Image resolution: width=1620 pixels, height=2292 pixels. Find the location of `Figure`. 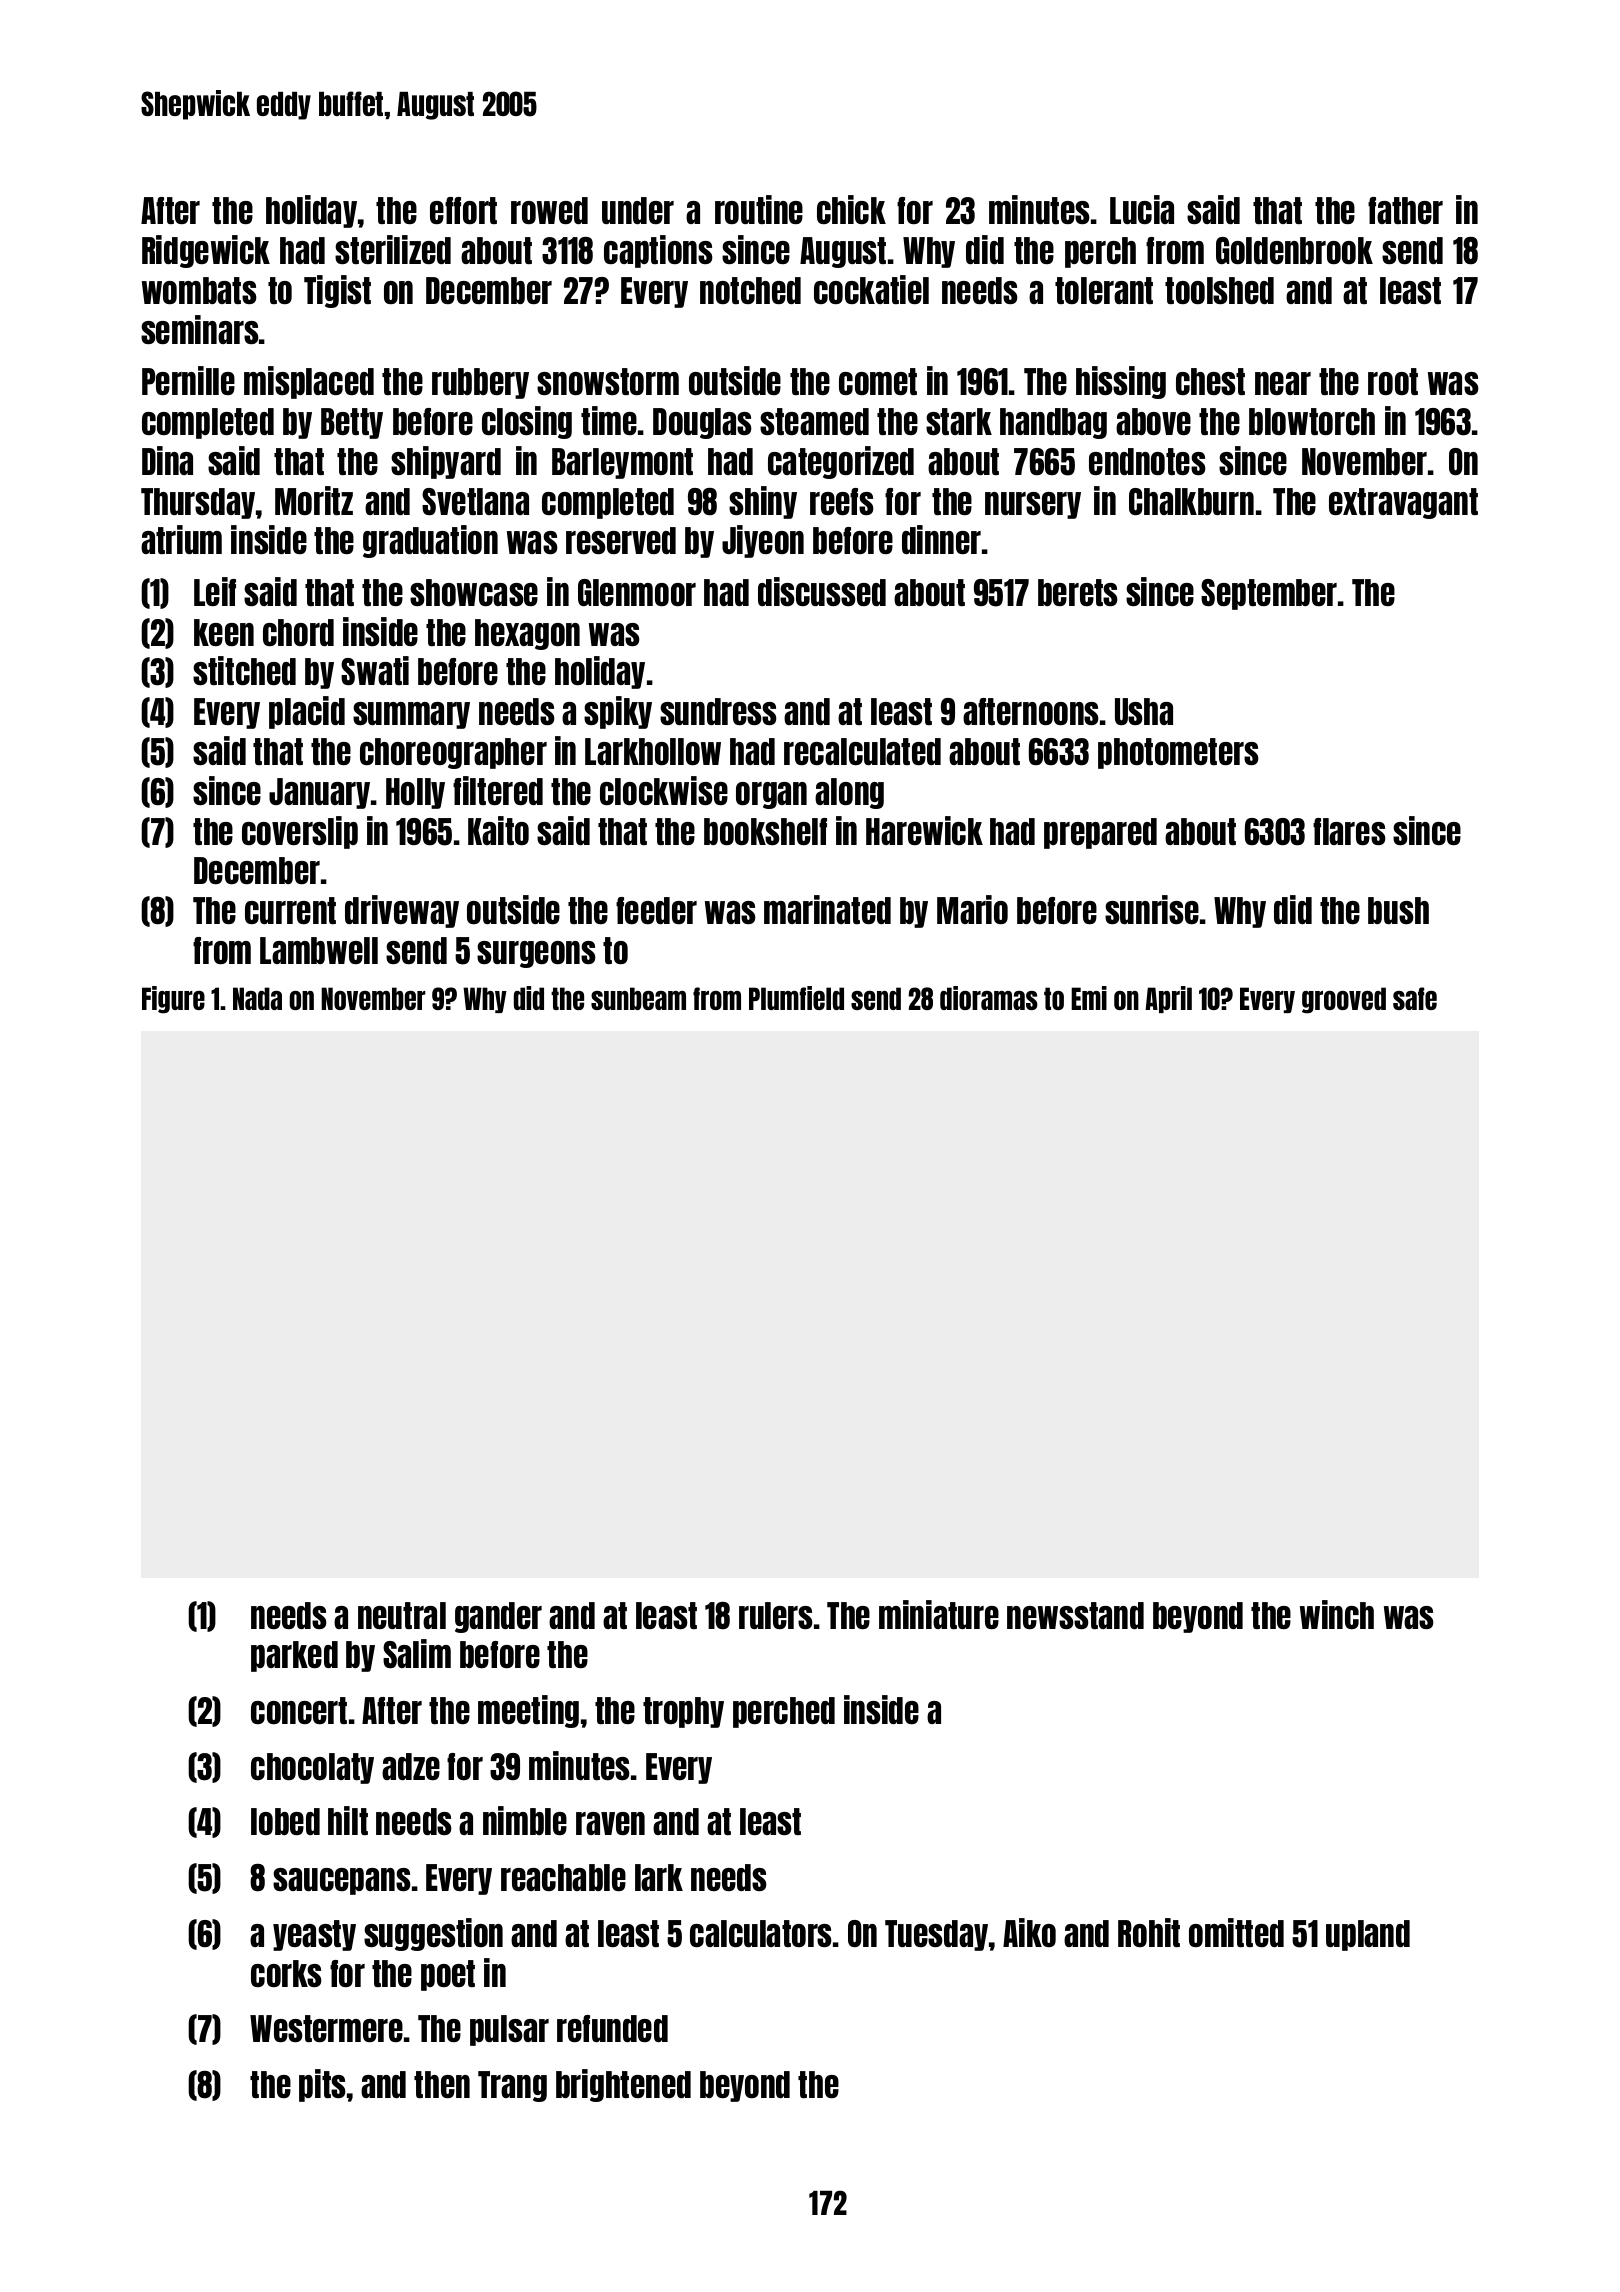

Figure is located at coordinates (173, 1000).
